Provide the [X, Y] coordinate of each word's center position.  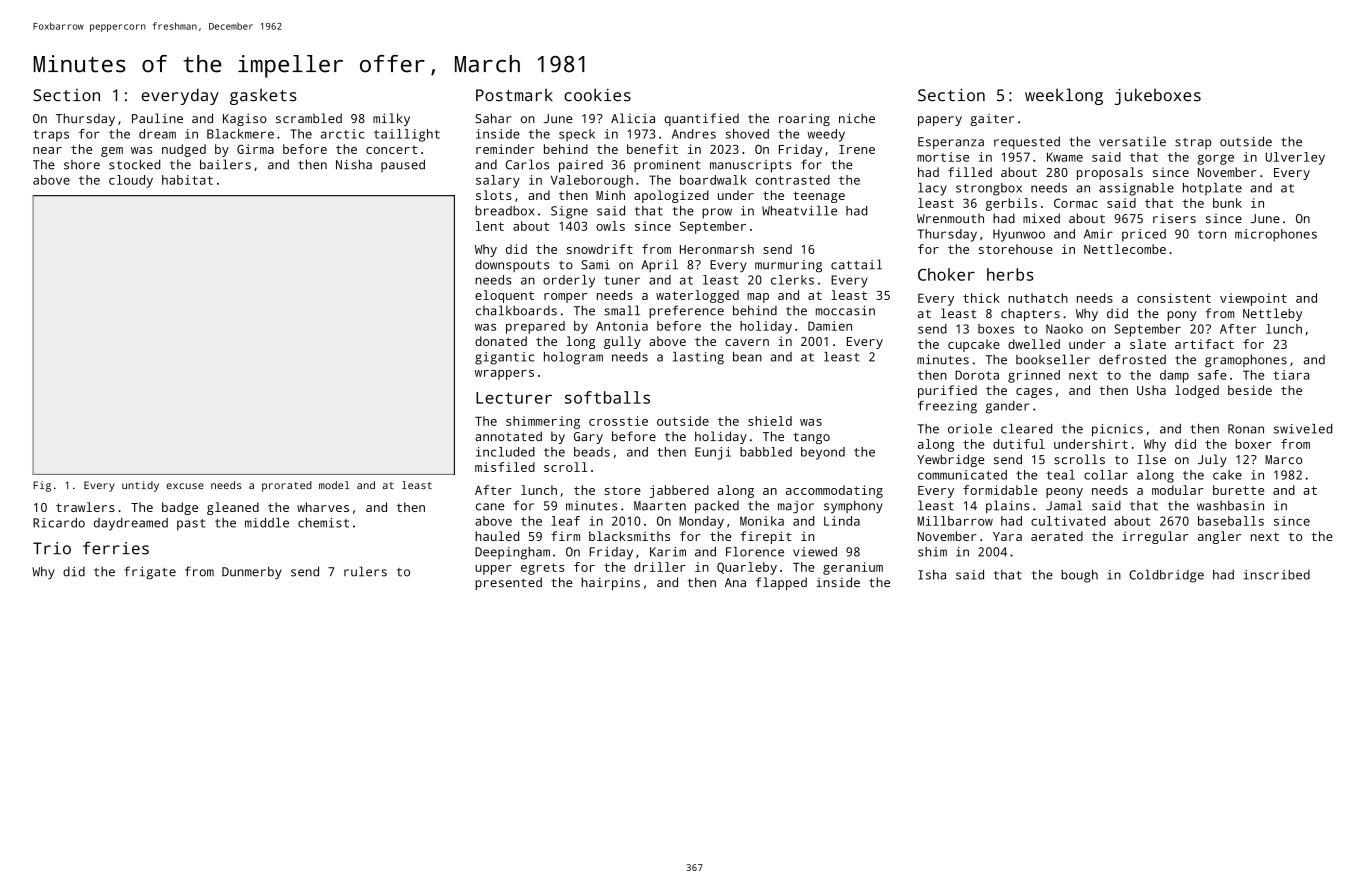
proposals [1110, 173]
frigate [150, 573]
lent [490, 226]
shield [770, 421]
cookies [597, 95]
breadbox [504, 211]
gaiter [992, 120]
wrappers [504, 375]
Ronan [1246, 429]
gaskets [263, 97]
